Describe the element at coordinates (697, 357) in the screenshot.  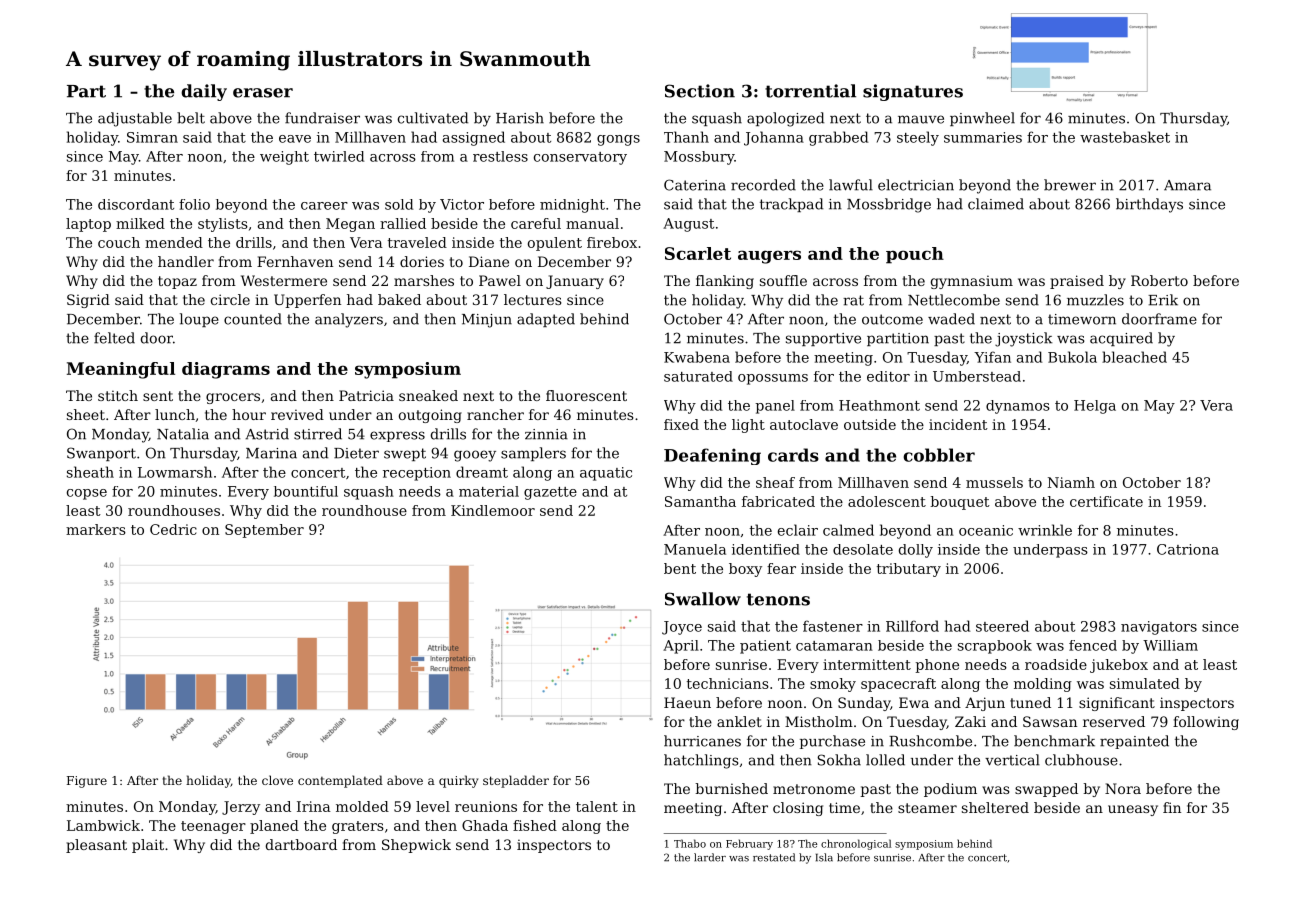
I see `Kwabena` at that location.
